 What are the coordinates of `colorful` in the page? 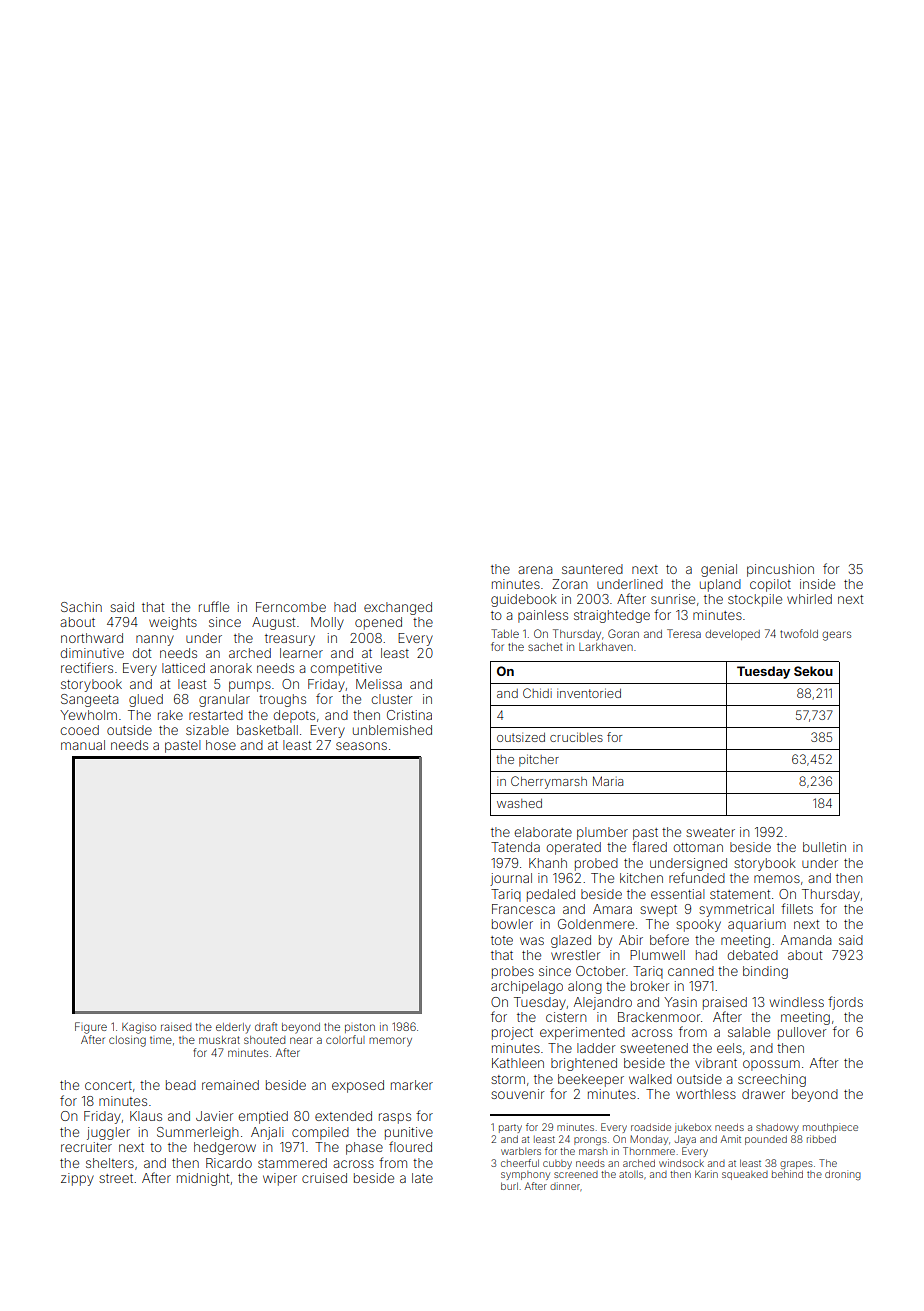 It's located at (345, 1039).
